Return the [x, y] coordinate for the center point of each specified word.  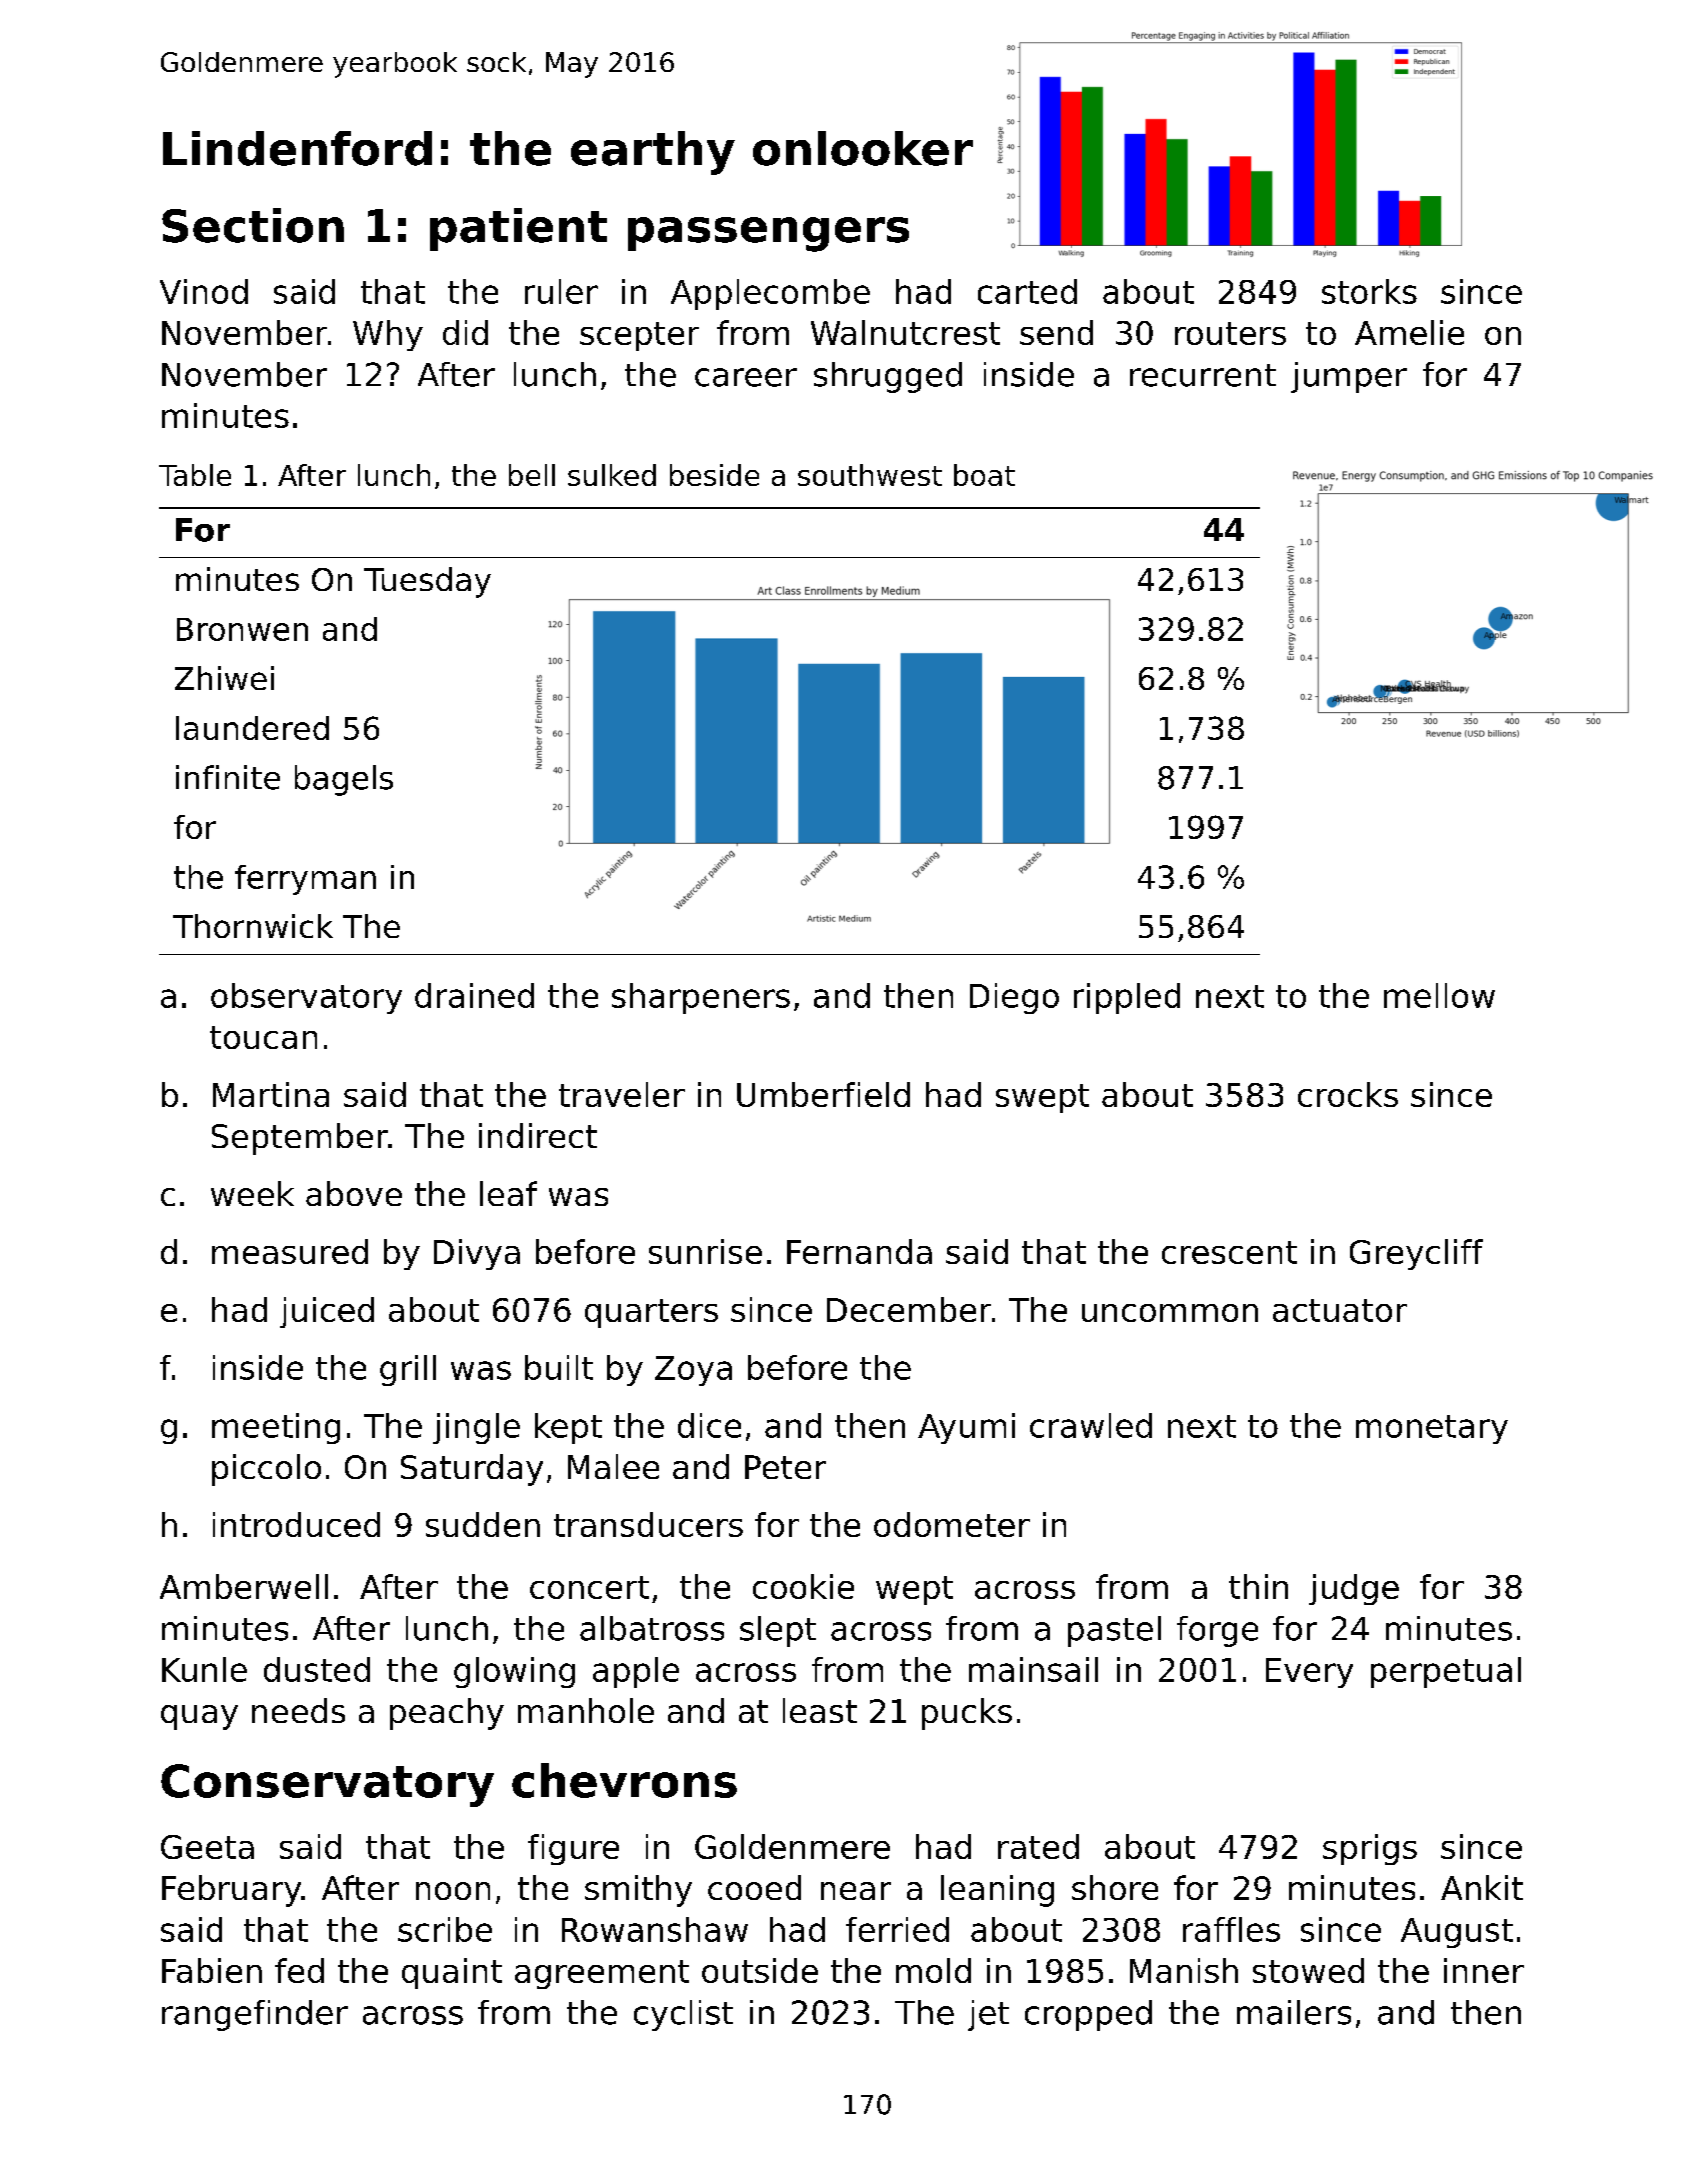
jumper [1349, 377]
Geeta [207, 1847]
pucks [967, 1714]
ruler [561, 291]
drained [474, 995]
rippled [1127, 998]
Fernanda [859, 1251]
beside [714, 475]
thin [1258, 1586]
